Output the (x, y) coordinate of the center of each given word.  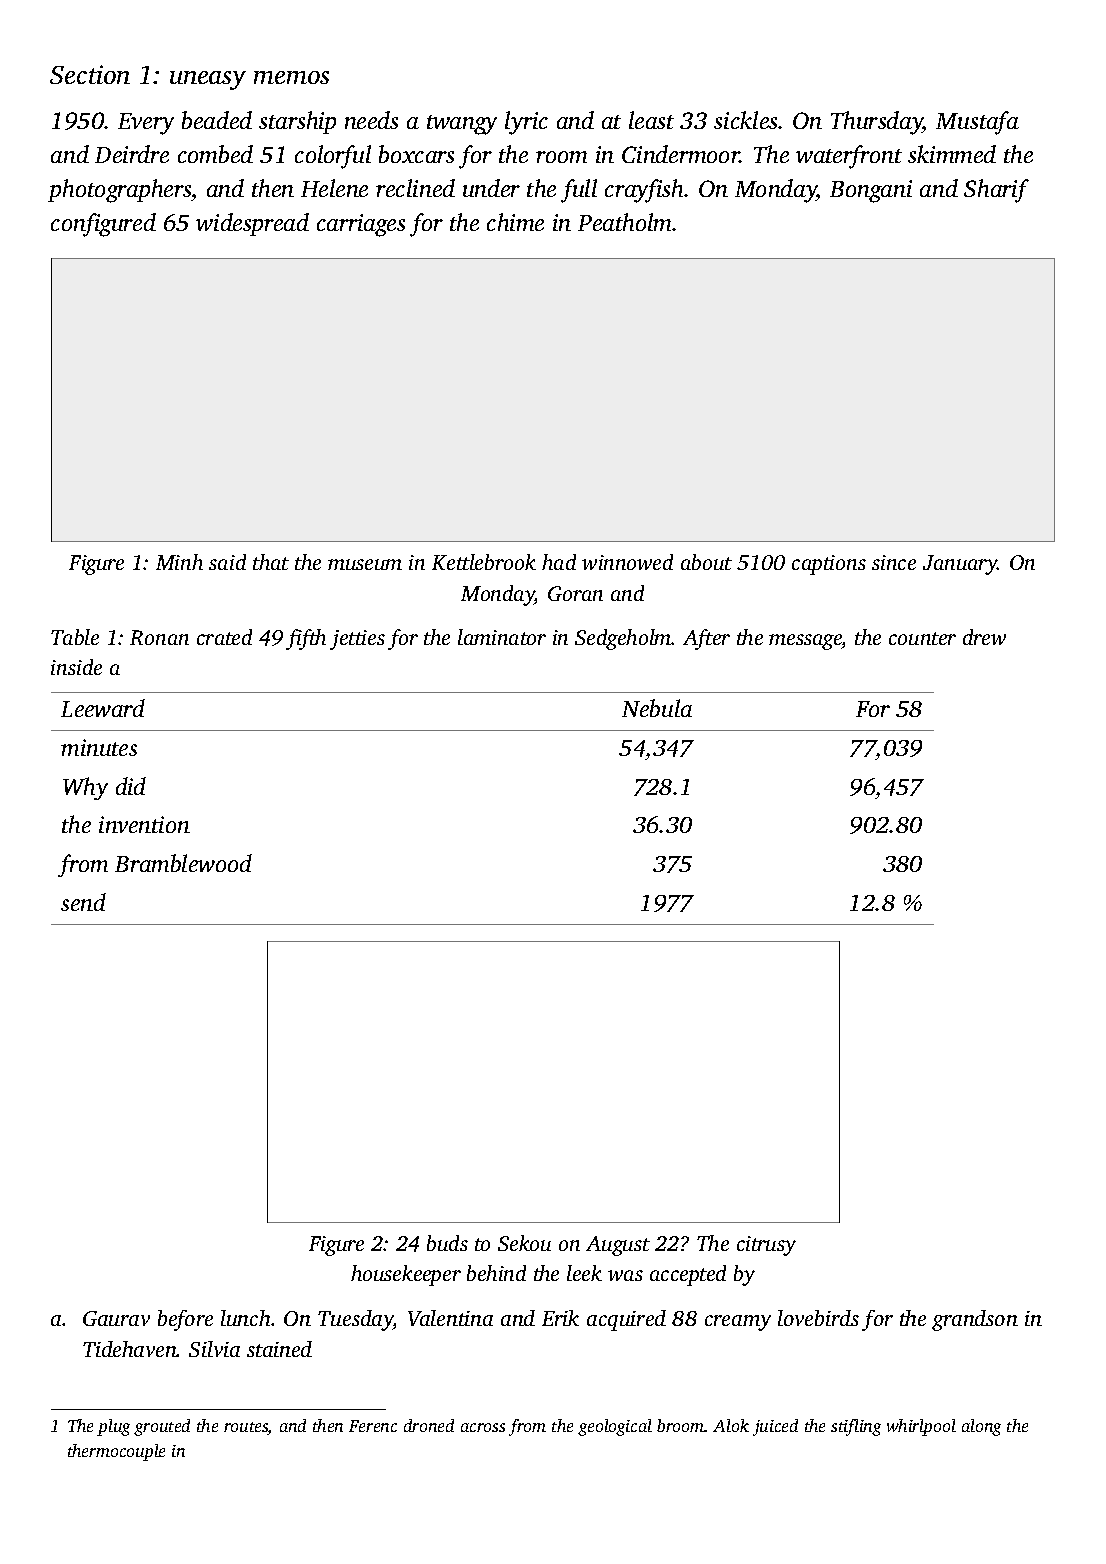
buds (447, 1243)
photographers (119, 191)
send (83, 902)
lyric (526, 123)
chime (515, 222)
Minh (179, 562)
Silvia (214, 1349)
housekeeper (406, 1275)
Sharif (996, 191)
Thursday (877, 123)
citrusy (766, 1246)
